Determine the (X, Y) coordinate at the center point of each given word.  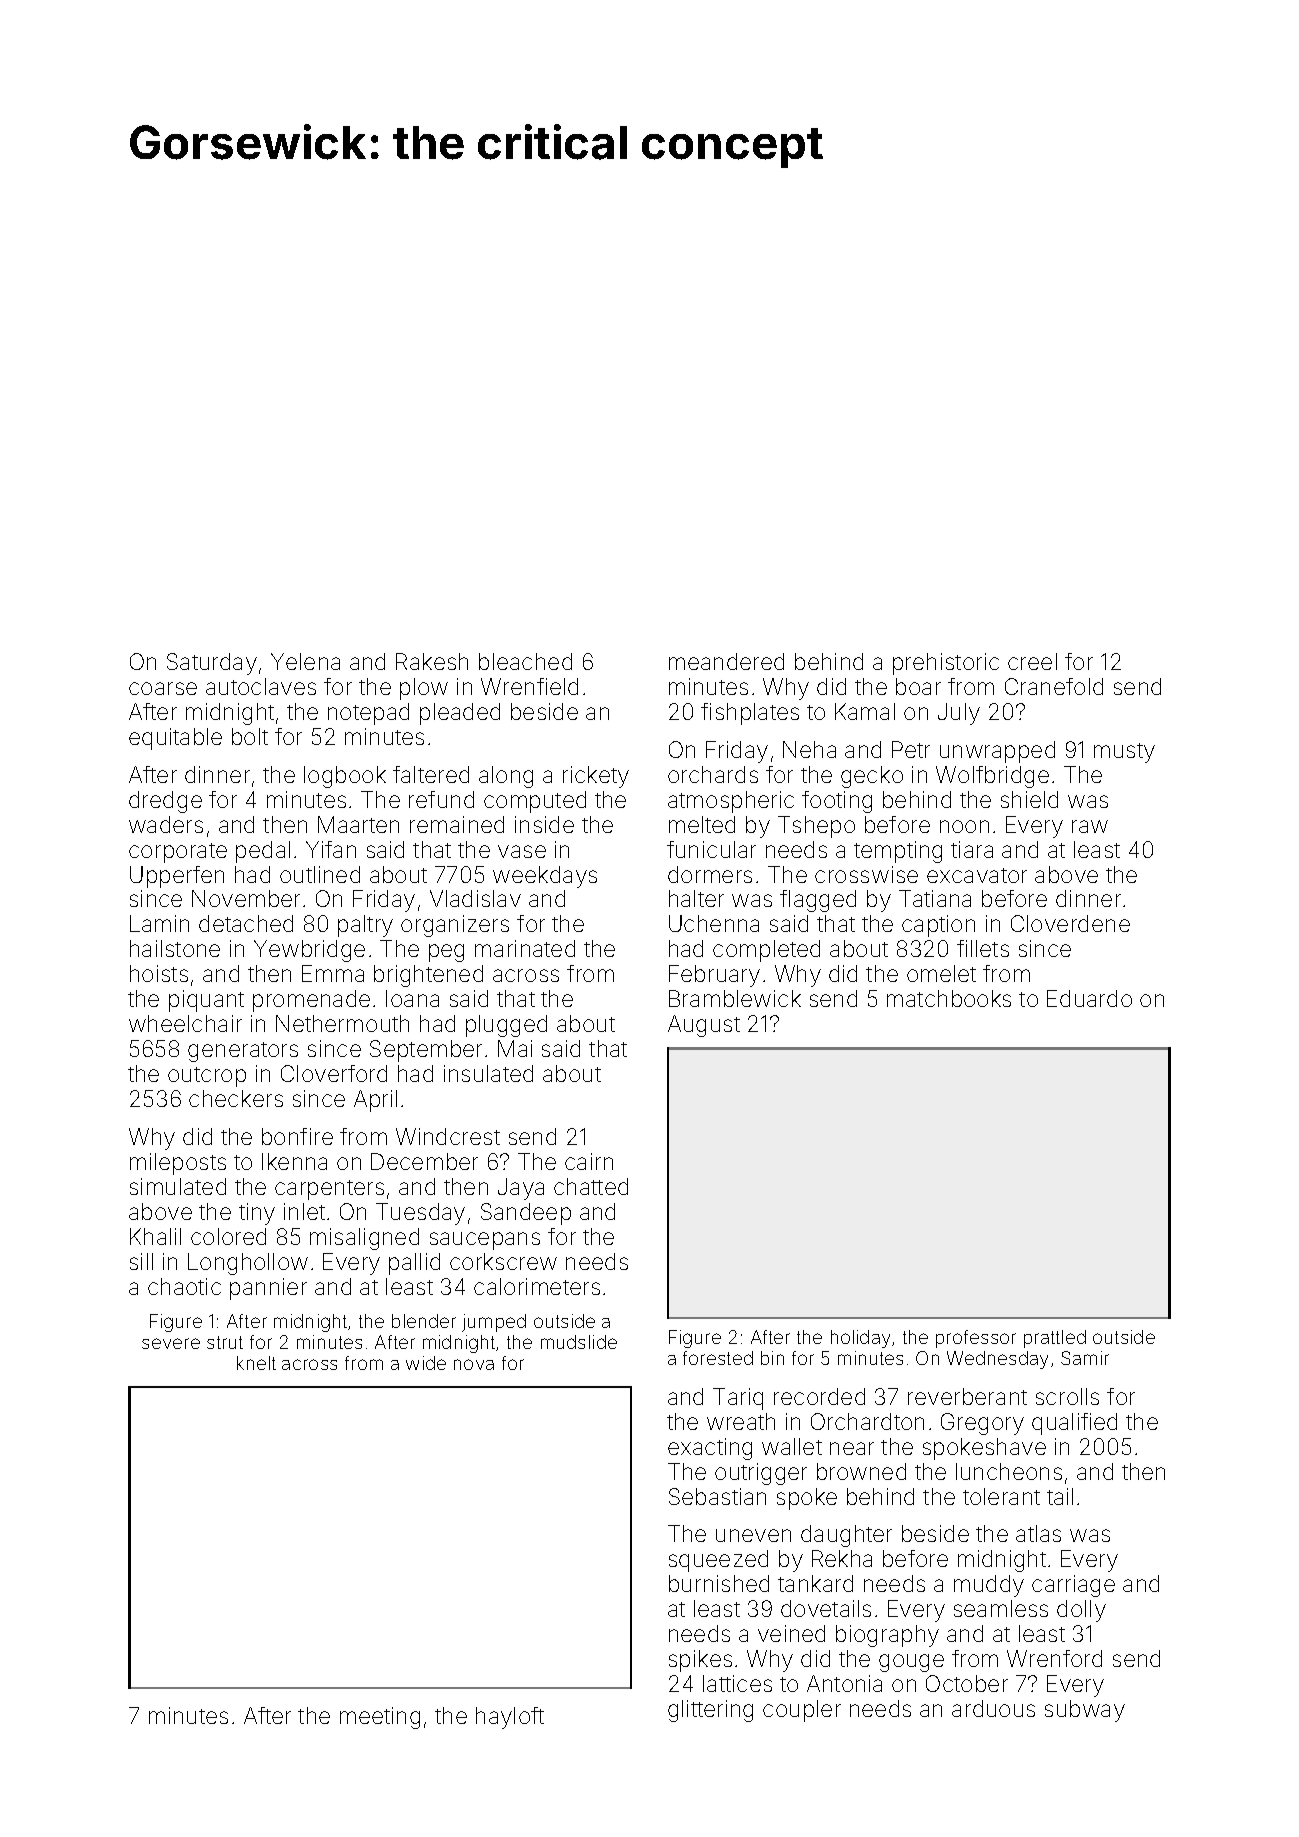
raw (1090, 826)
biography (887, 1636)
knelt (256, 1363)
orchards (713, 774)
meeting (380, 1718)
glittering (710, 1711)
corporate (178, 853)
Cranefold (1054, 686)
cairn (589, 1161)
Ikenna (294, 1161)
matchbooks (949, 998)
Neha (809, 749)
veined (791, 1633)
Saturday (212, 664)
